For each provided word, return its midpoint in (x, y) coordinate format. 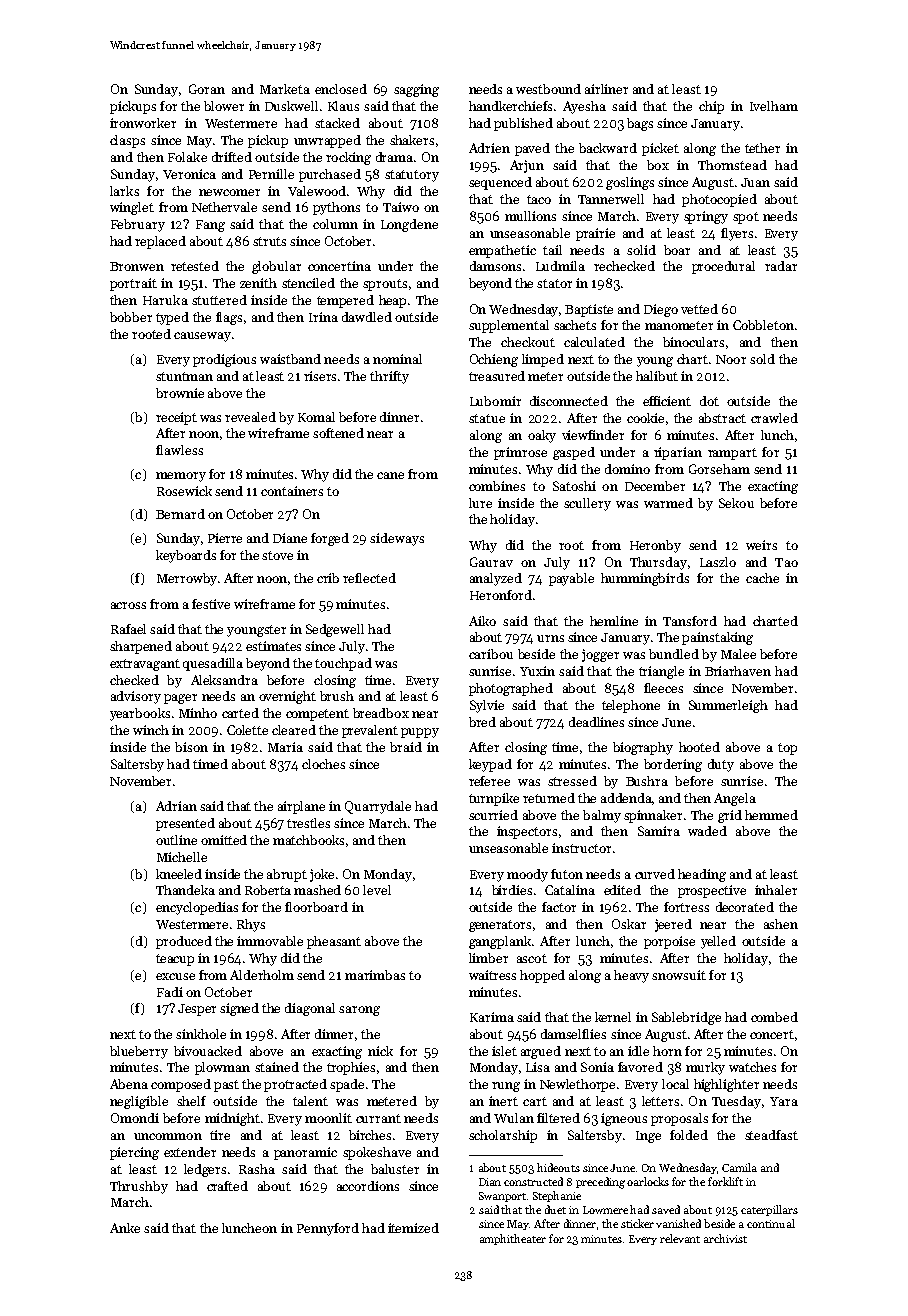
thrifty (389, 377)
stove (277, 555)
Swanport (502, 1197)
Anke (125, 1228)
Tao (786, 562)
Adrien (489, 148)
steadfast (771, 1135)
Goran (207, 89)
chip (711, 107)
